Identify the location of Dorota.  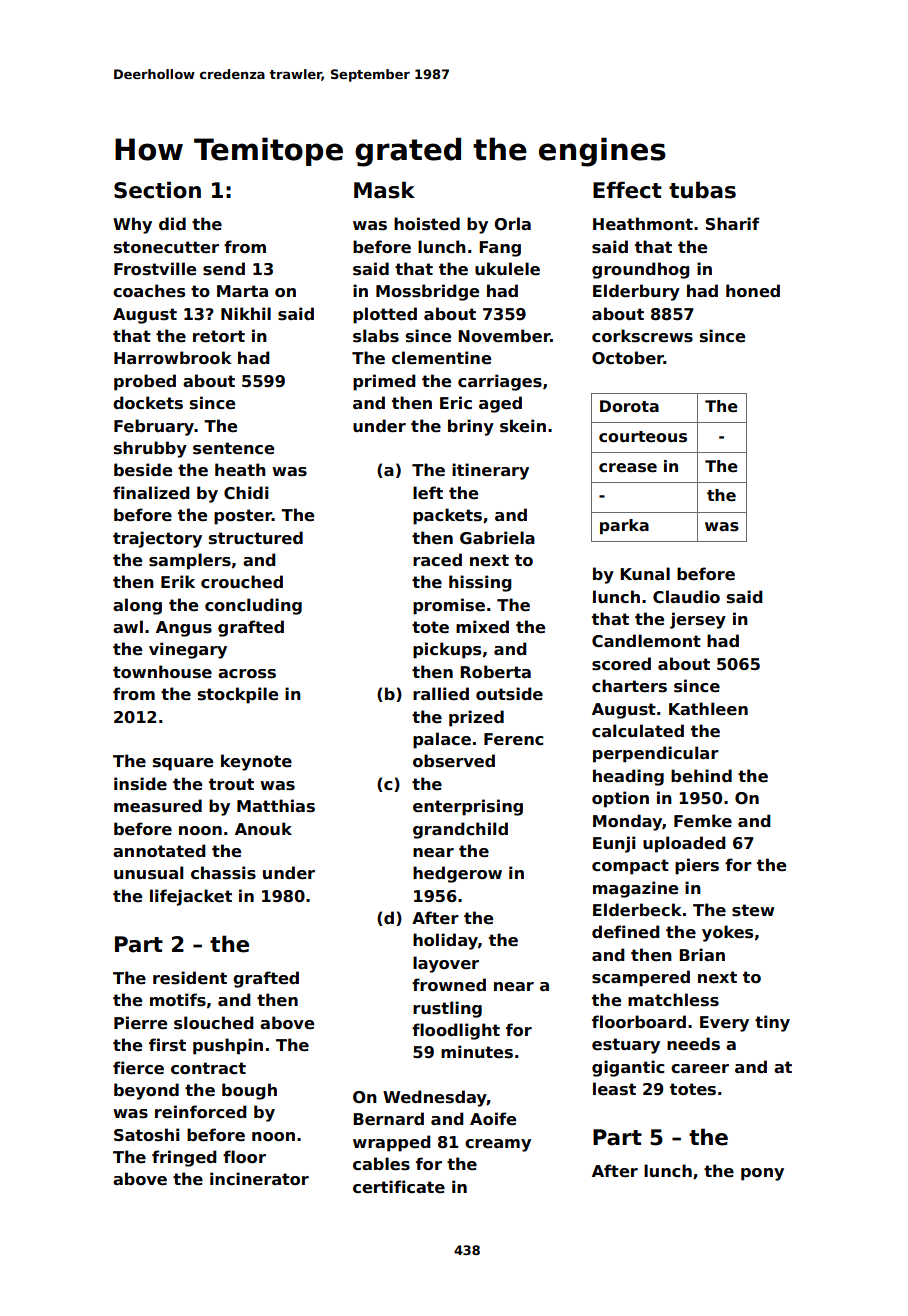
(629, 406).
